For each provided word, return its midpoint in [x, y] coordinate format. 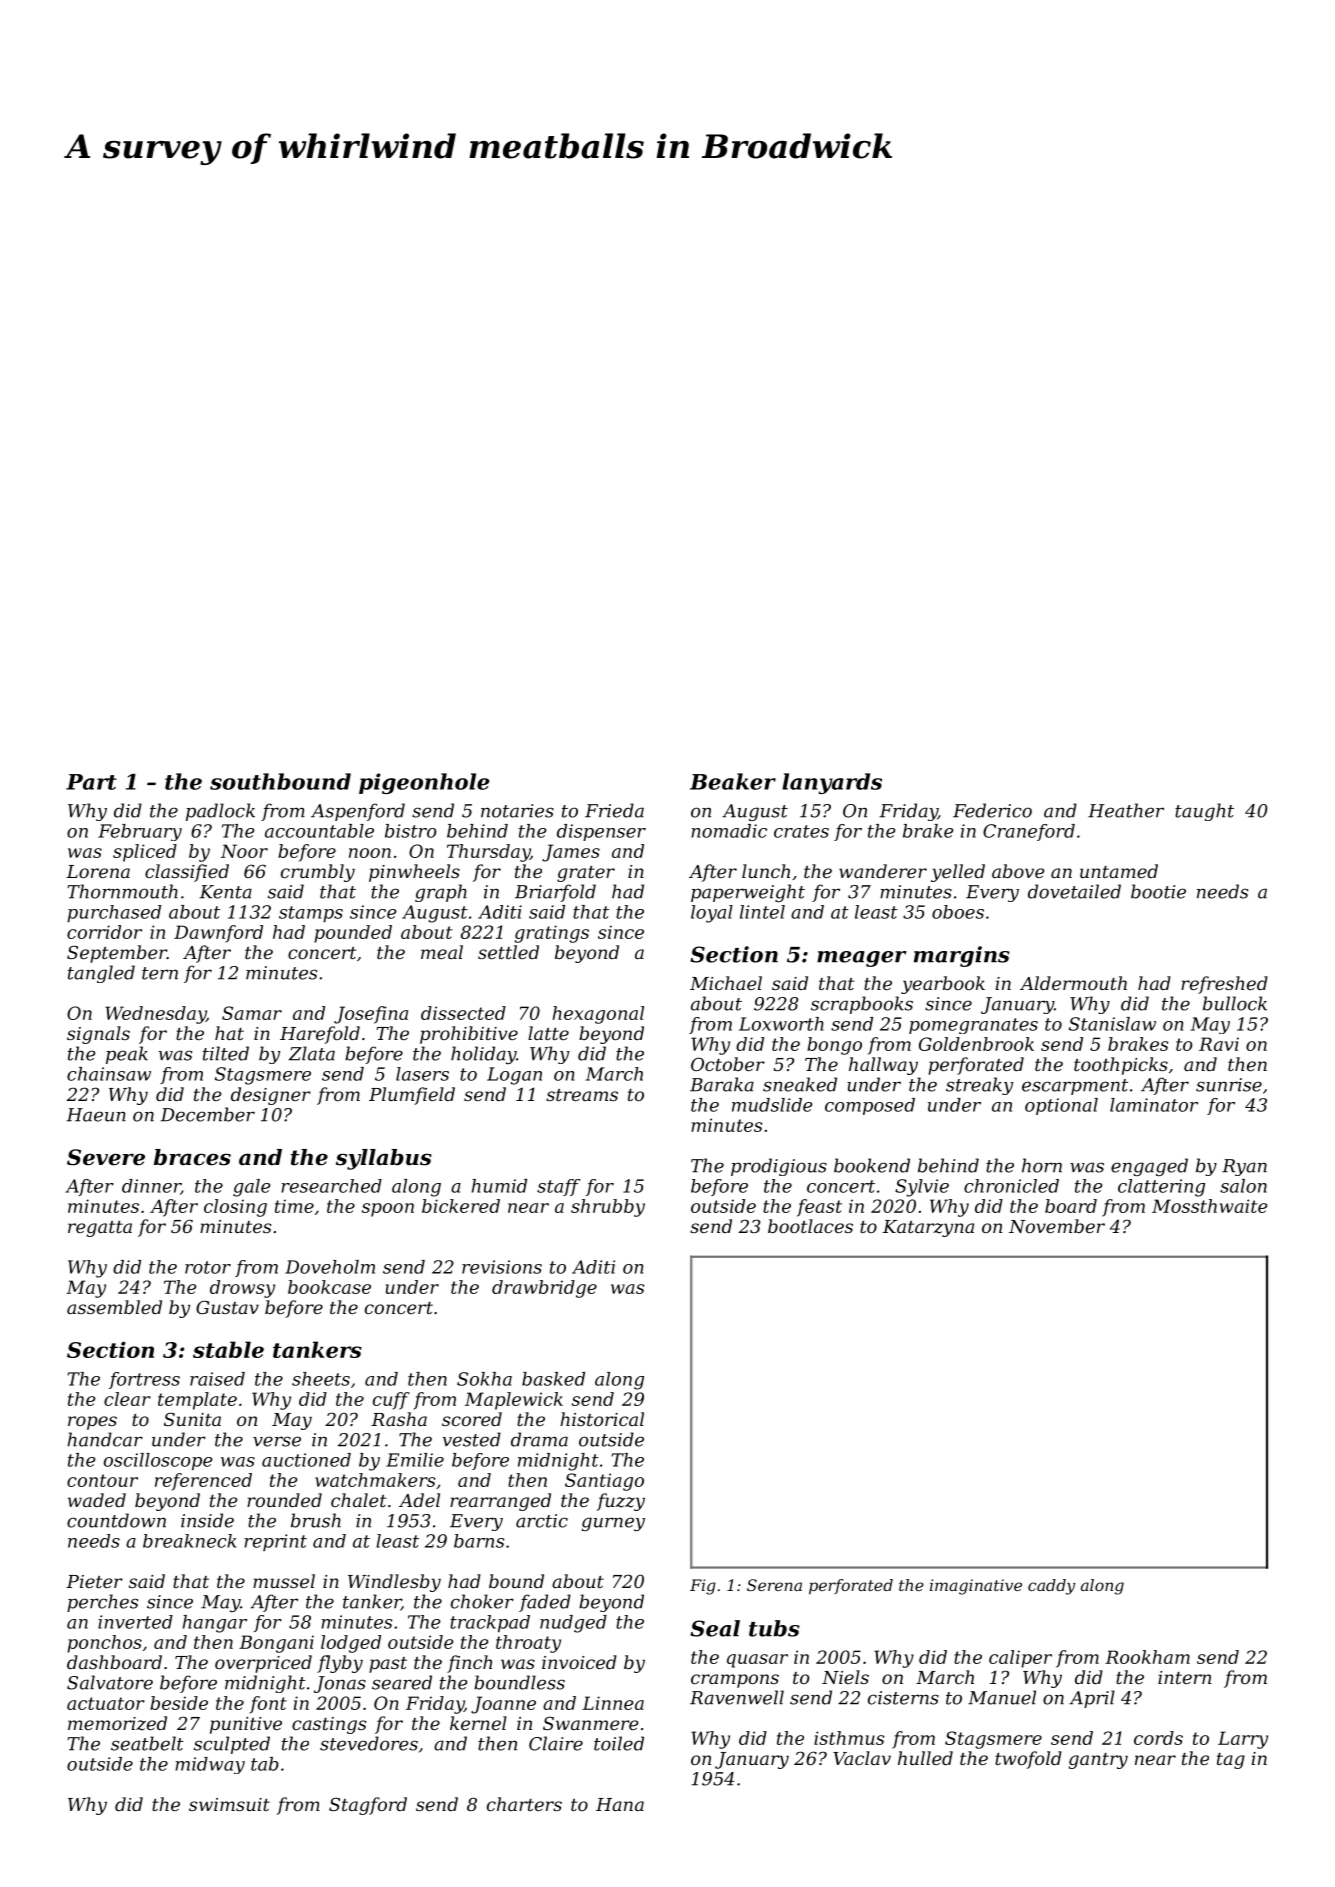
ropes [92, 1423]
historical [602, 1419]
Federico [992, 810]
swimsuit [229, 1804]
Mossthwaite [1210, 1206]
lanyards [832, 783]
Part [91, 782]
